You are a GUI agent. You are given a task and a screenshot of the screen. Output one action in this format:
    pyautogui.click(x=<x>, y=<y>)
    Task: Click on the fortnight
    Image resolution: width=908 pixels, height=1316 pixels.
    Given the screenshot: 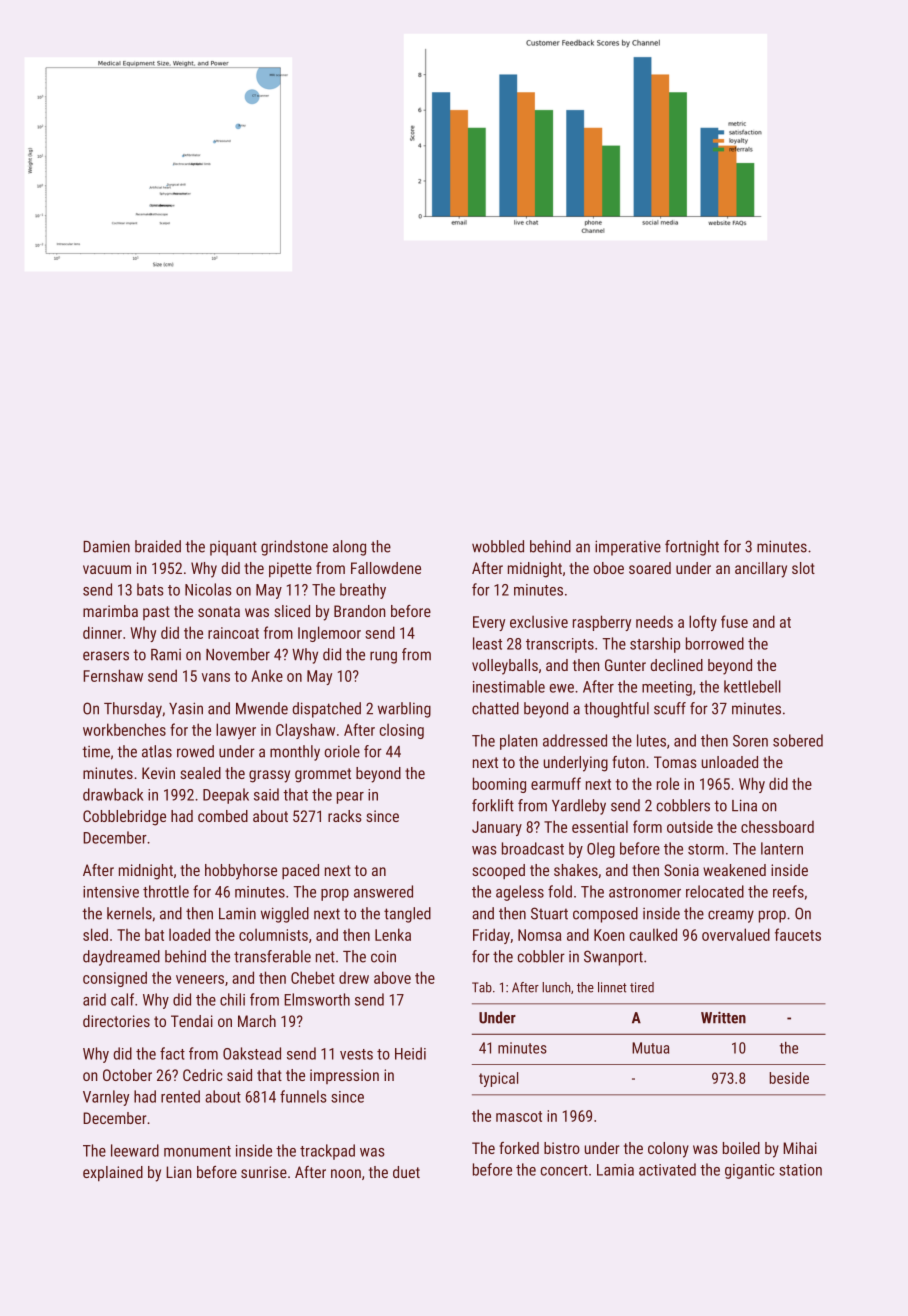 What is the action you would take?
    pyautogui.click(x=692, y=548)
